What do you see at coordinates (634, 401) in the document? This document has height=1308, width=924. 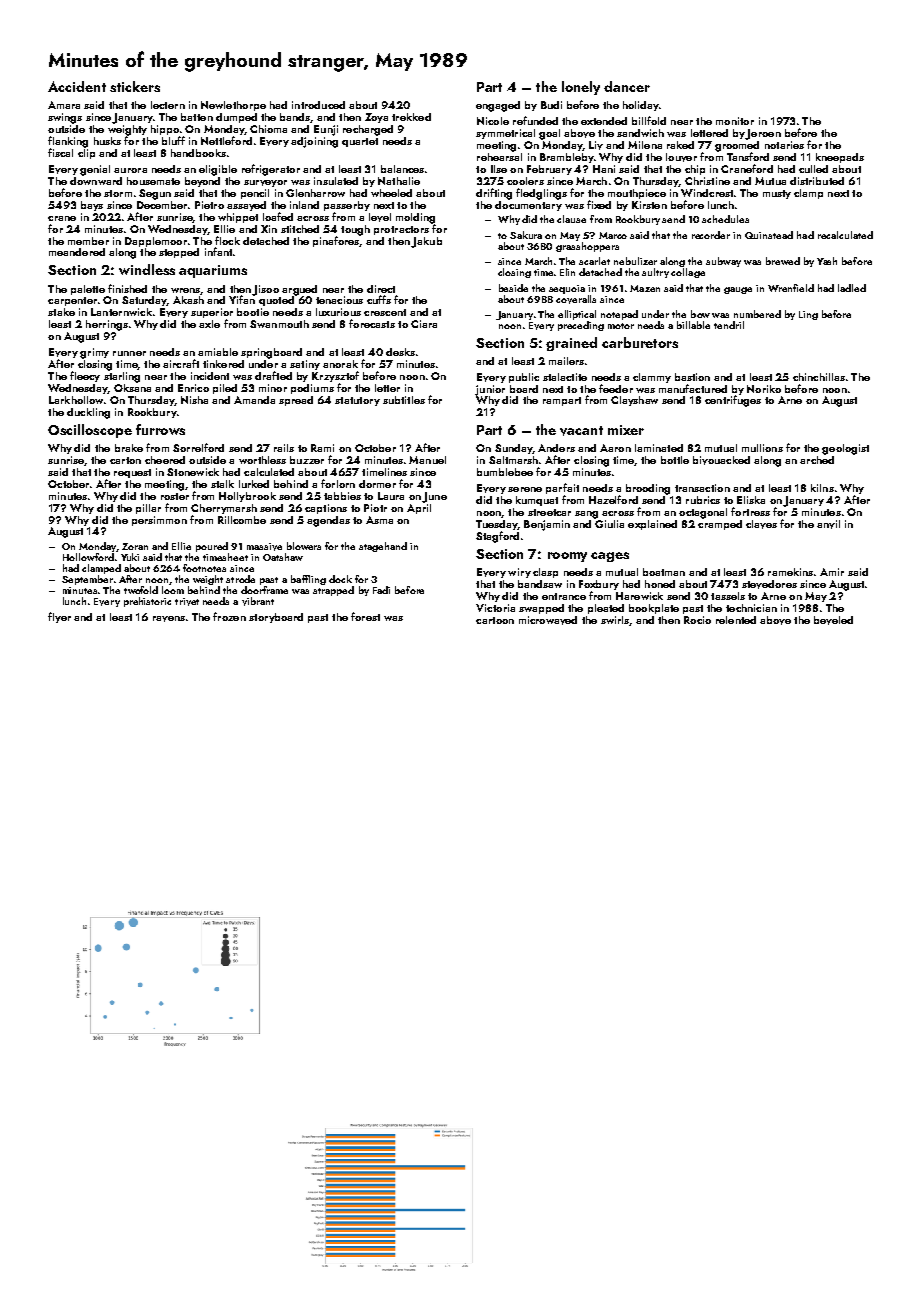 I see `Clayshaw` at bounding box center [634, 401].
